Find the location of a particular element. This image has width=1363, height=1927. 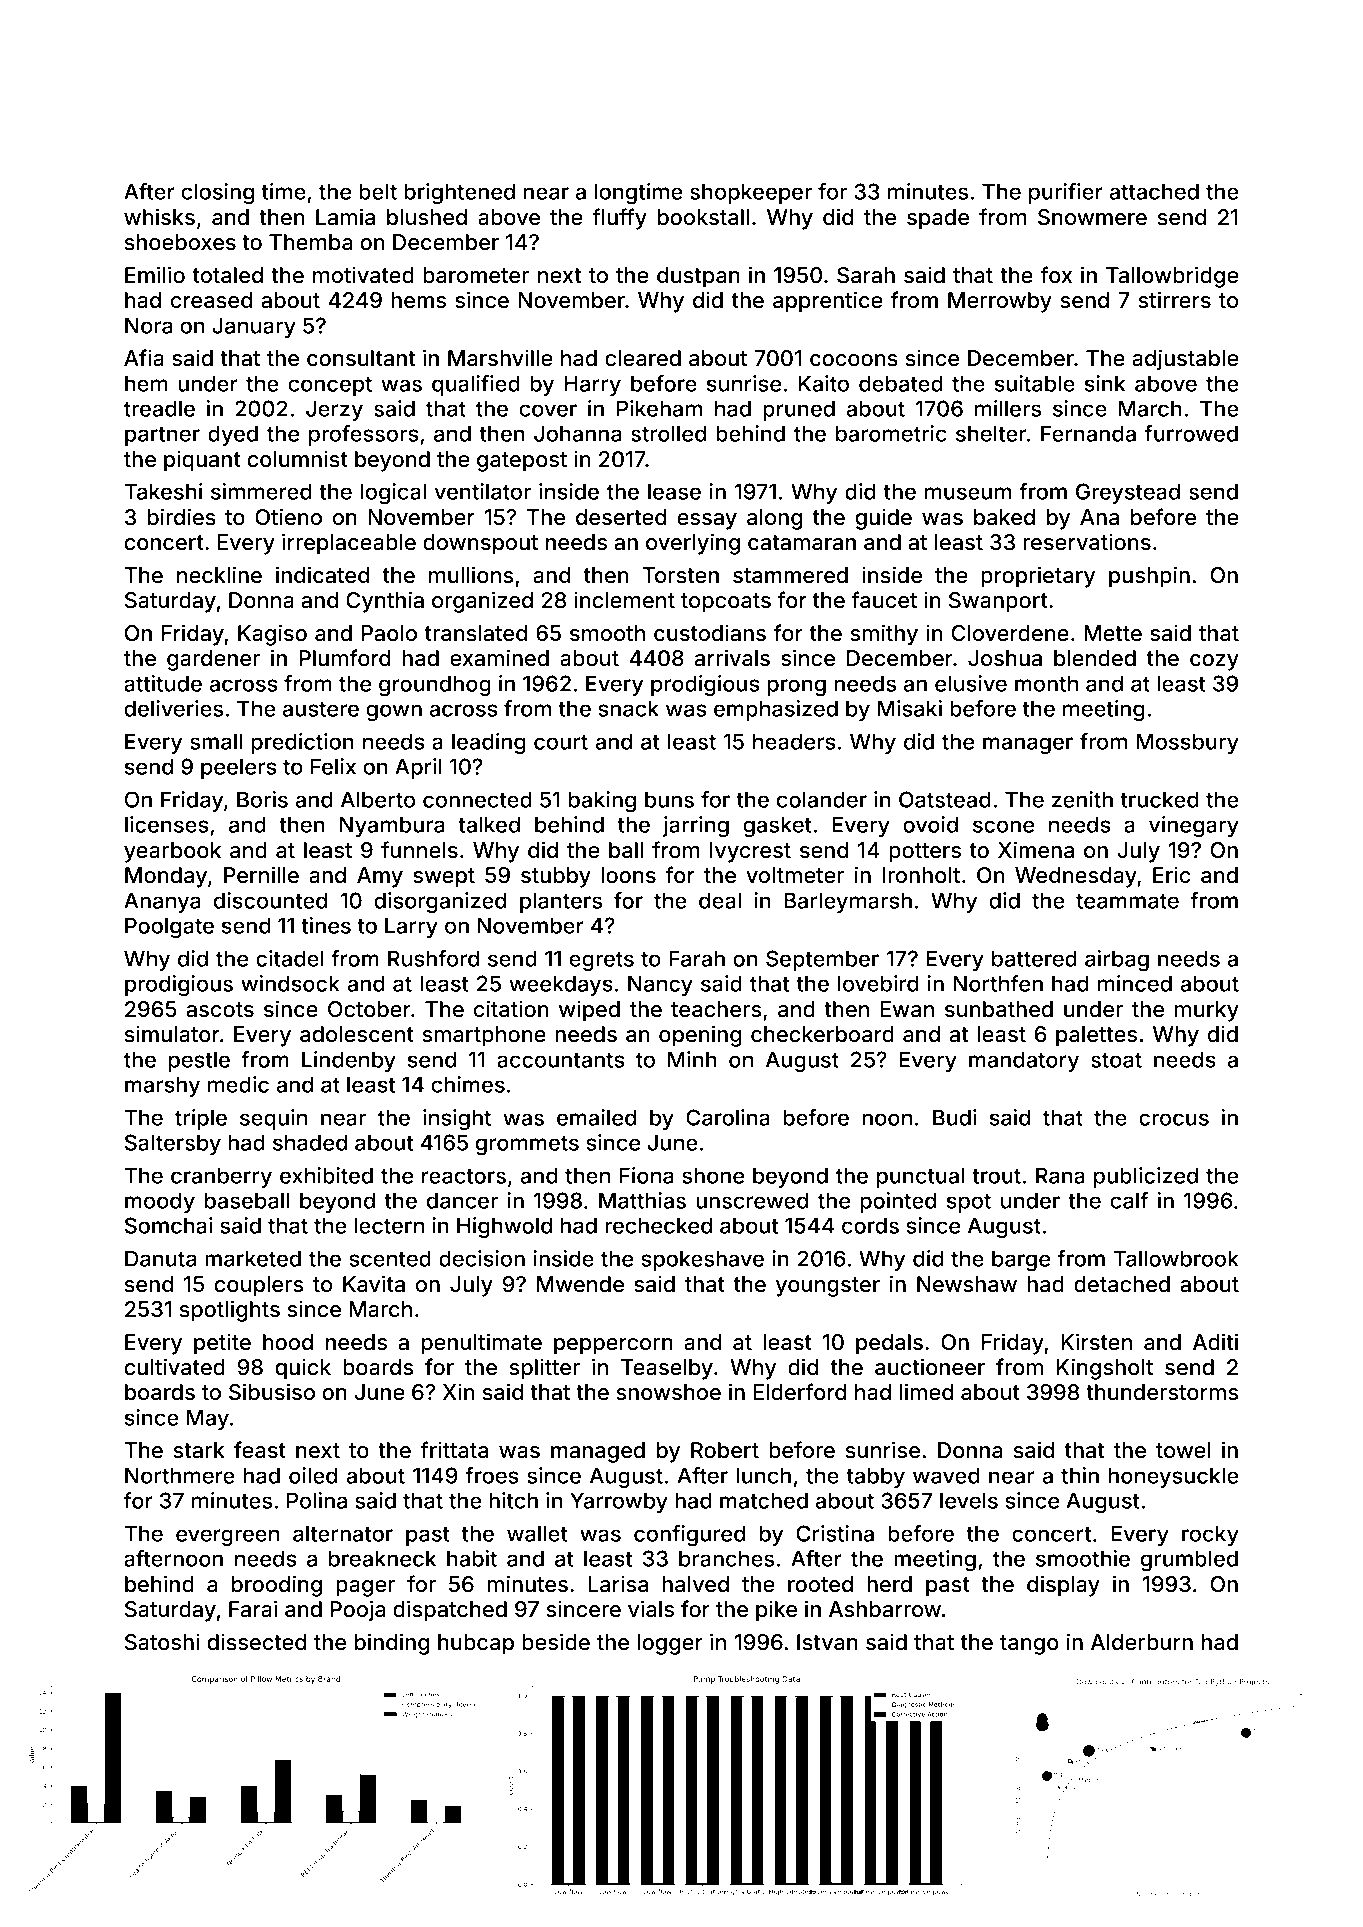

dyed is located at coordinates (233, 435).
